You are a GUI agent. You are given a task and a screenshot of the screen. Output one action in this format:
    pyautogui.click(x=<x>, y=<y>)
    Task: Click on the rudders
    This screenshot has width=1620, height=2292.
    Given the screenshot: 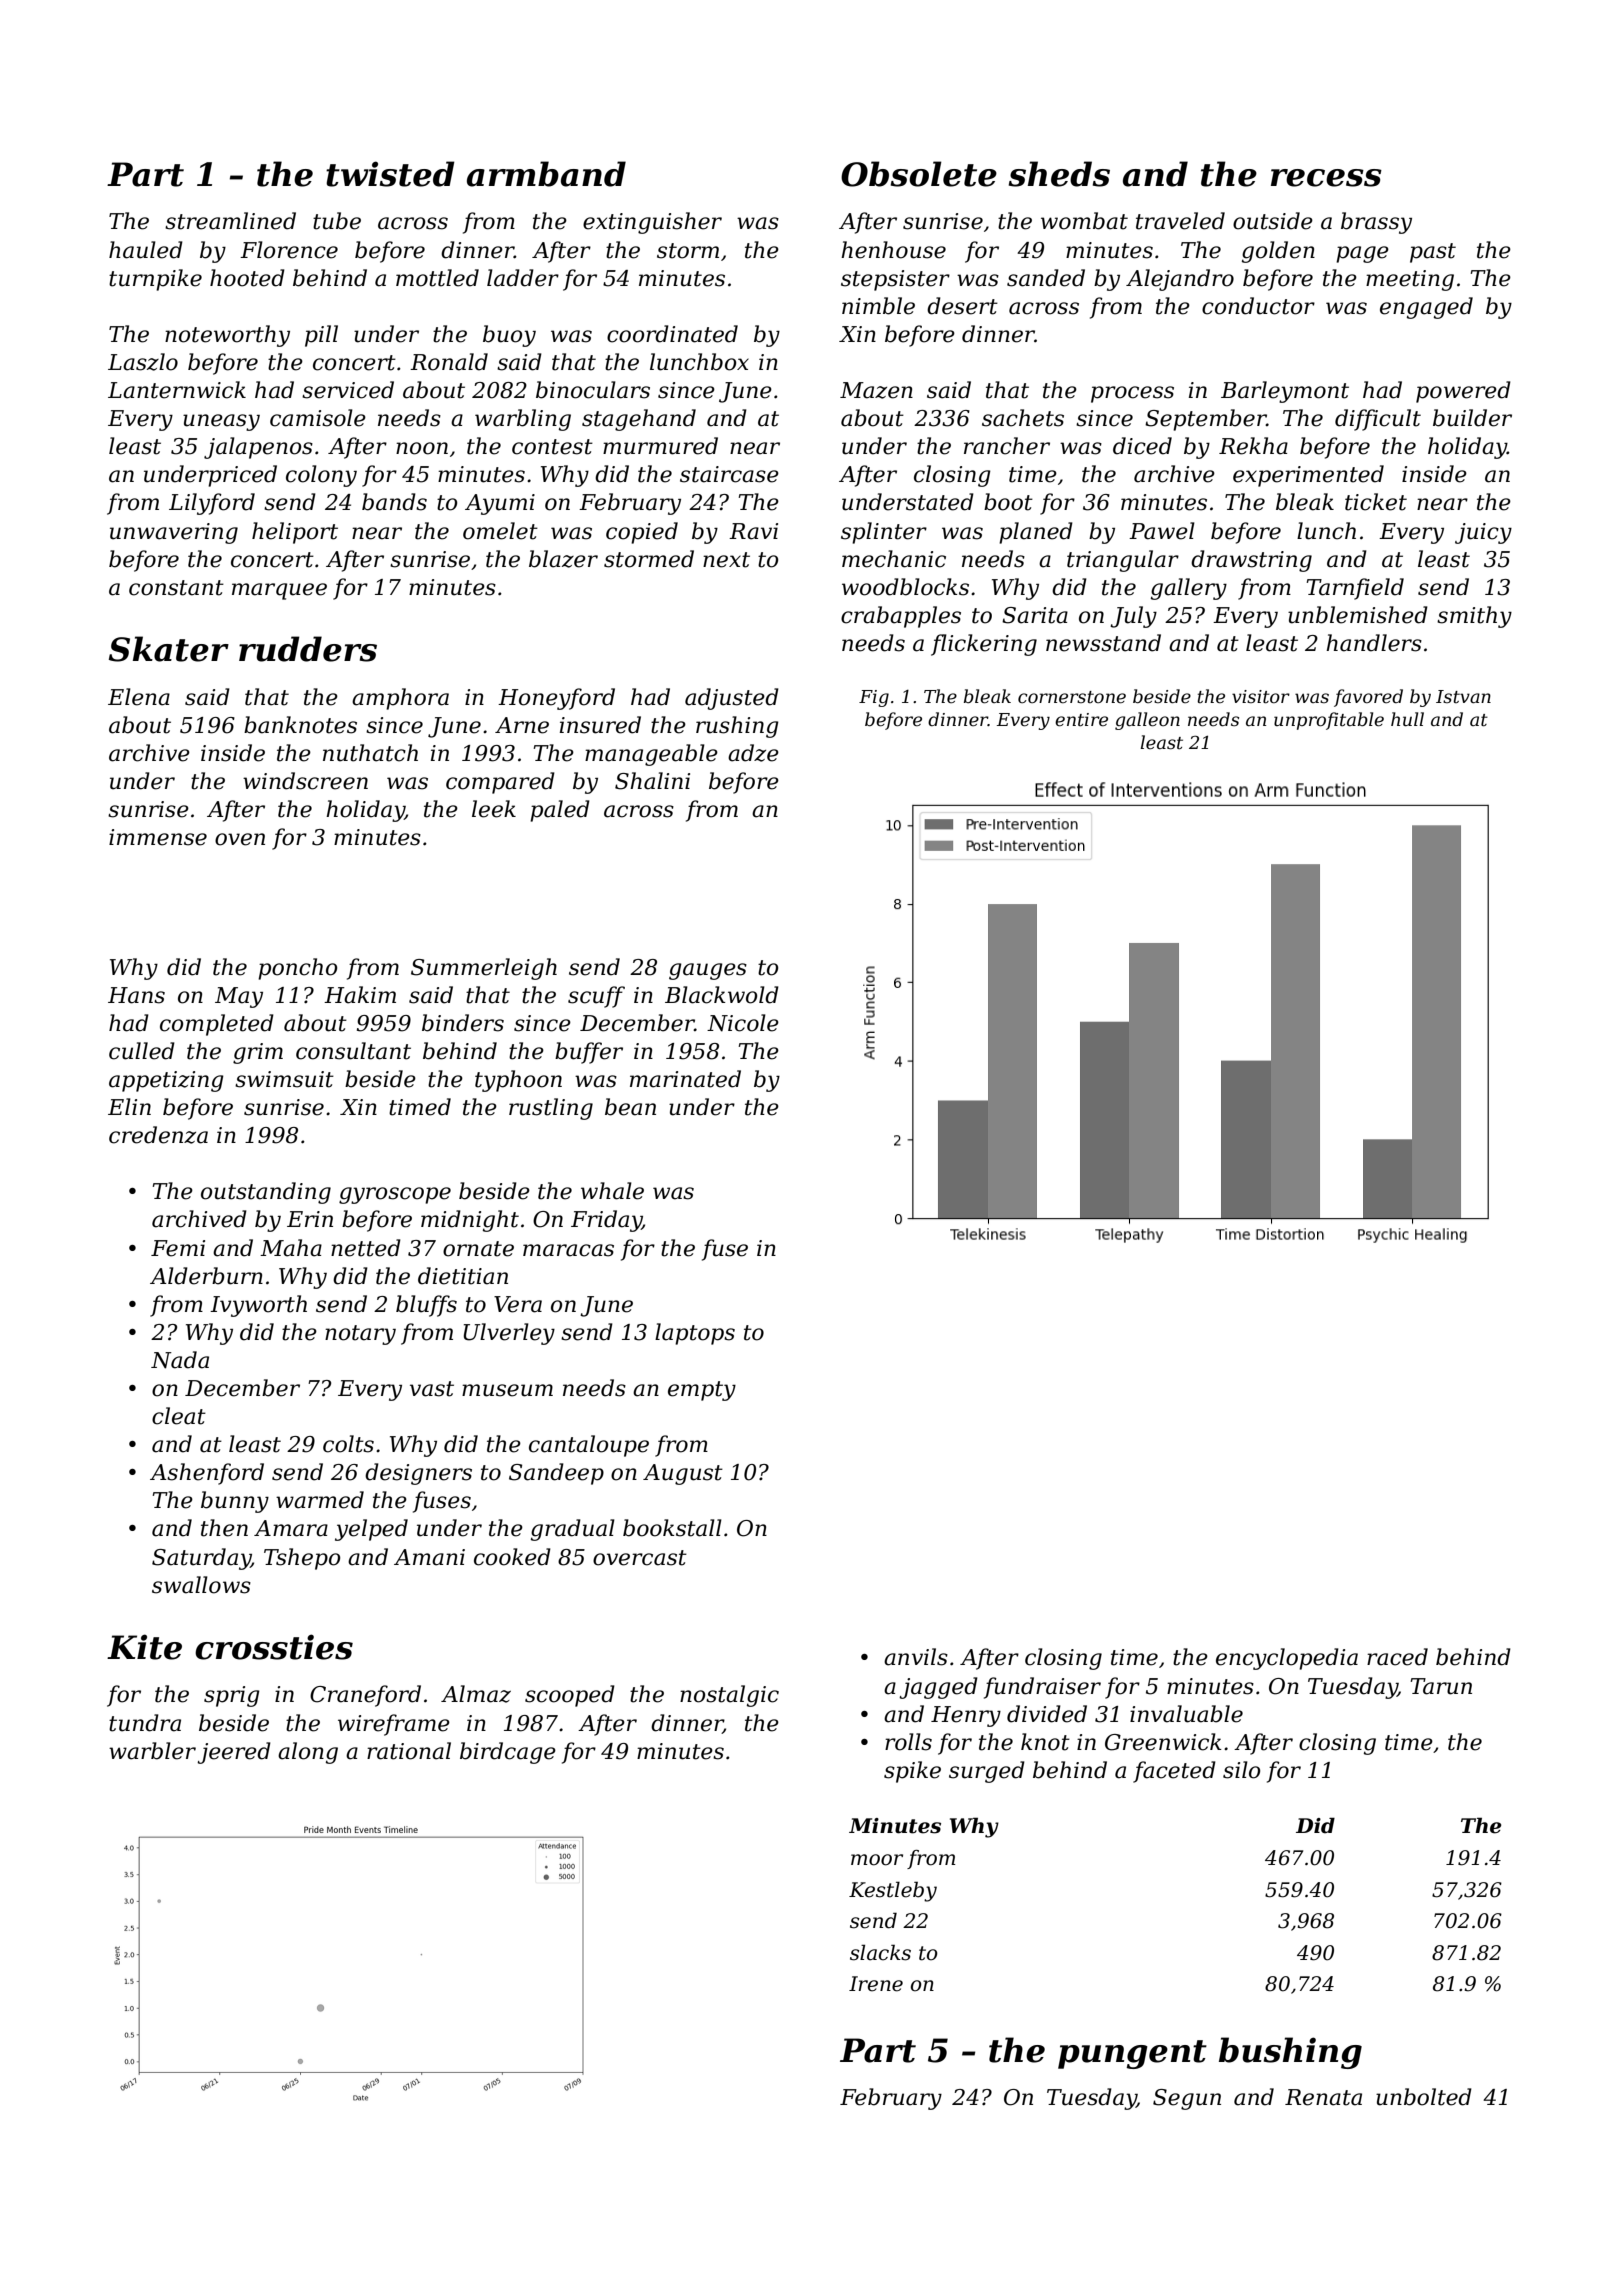 What is the action you would take?
    pyautogui.click(x=308, y=649)
